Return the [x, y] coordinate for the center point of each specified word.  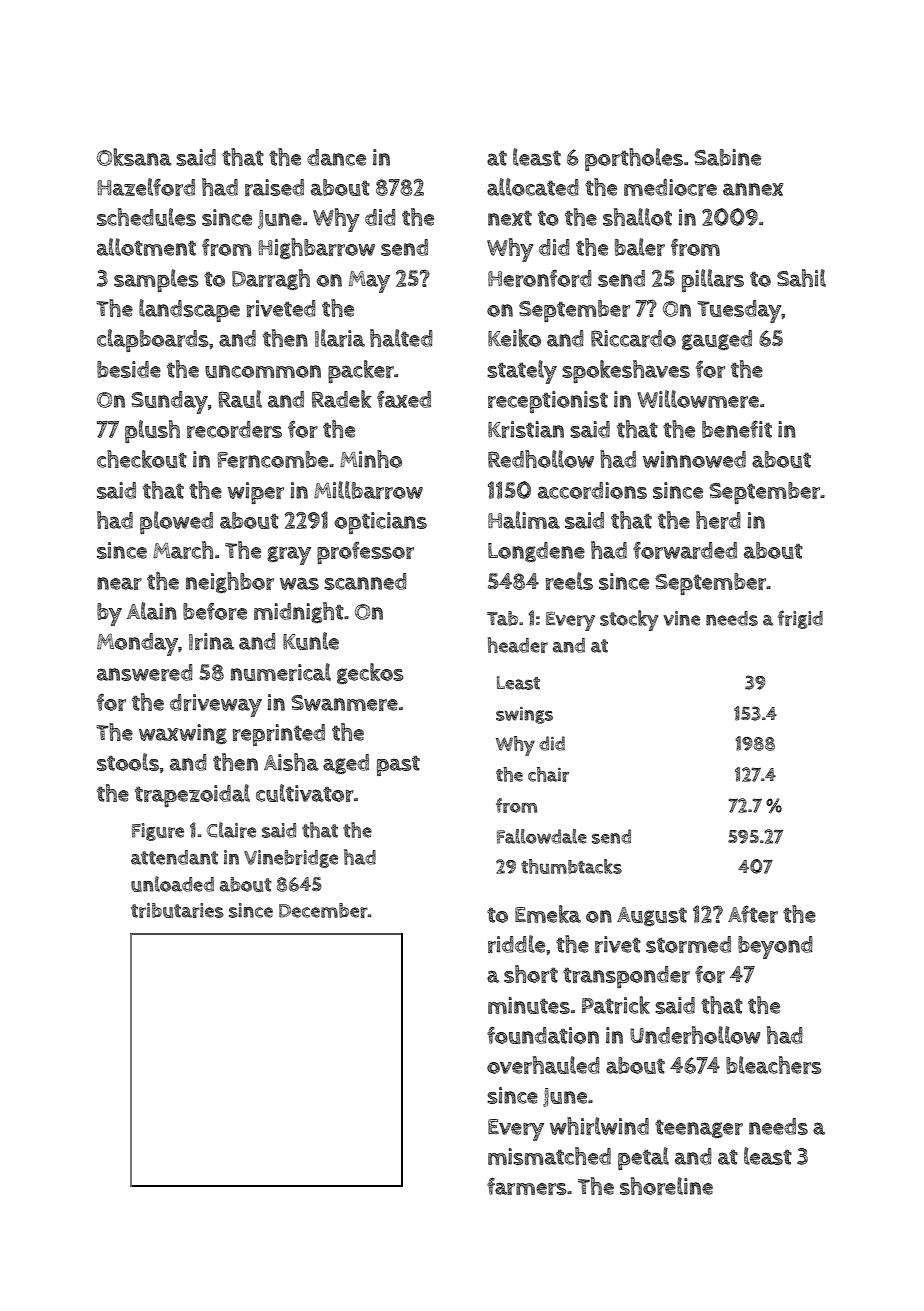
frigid [800, 619]
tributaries [177, 910]
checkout [142, 459]
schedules [146, 217]
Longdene [536, 552]
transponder [626, 977]
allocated [533, 187]
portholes [634, 159]
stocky [629, 620]
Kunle [311, 641]
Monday [137, 644]
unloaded [172, 884]
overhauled [543, 1065]
